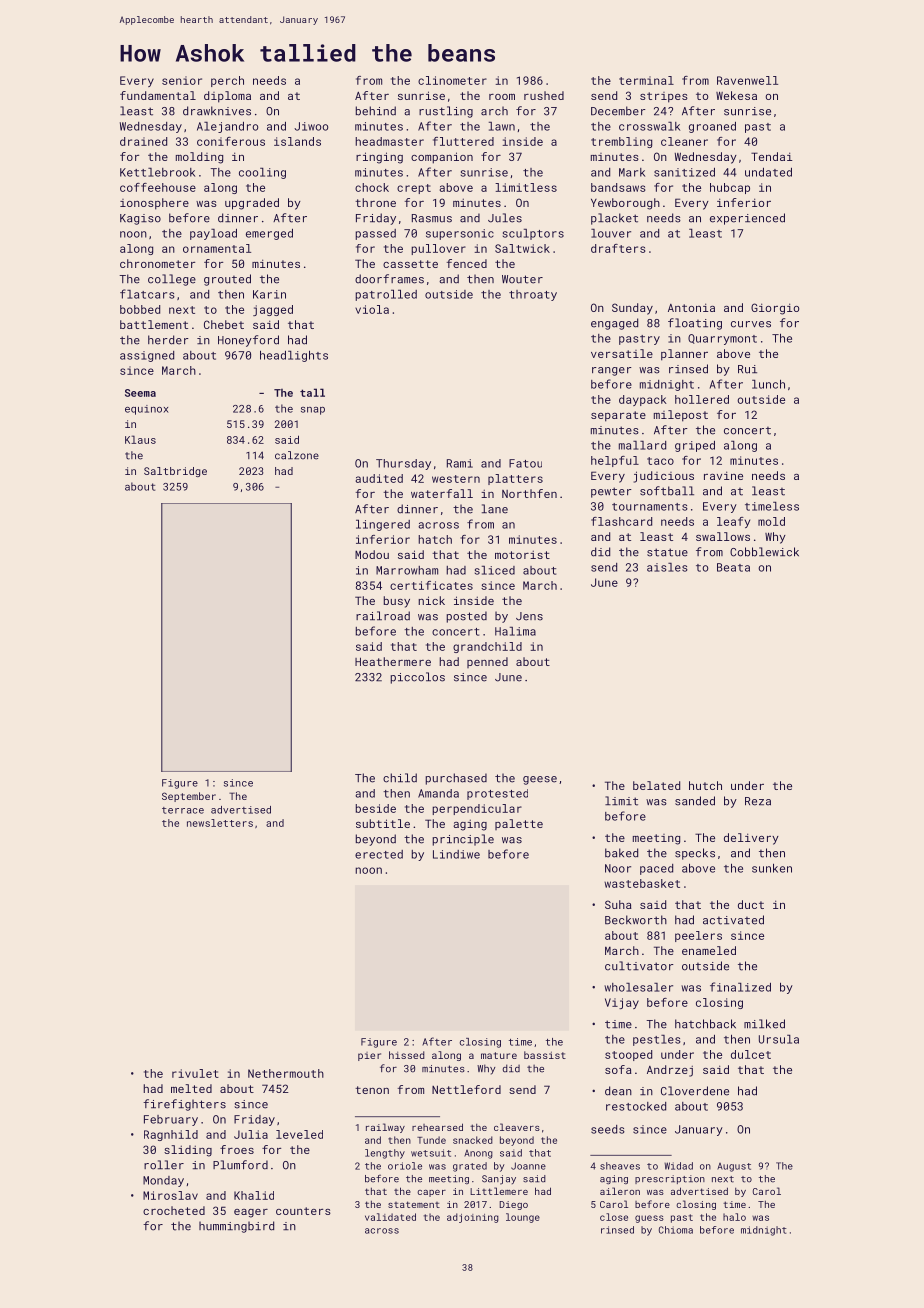 This screenshot has height=1308, width=924. What do you see at coordinates (189, 797) in the screenshot?
I see `September` at bounding box center [189, 797].
